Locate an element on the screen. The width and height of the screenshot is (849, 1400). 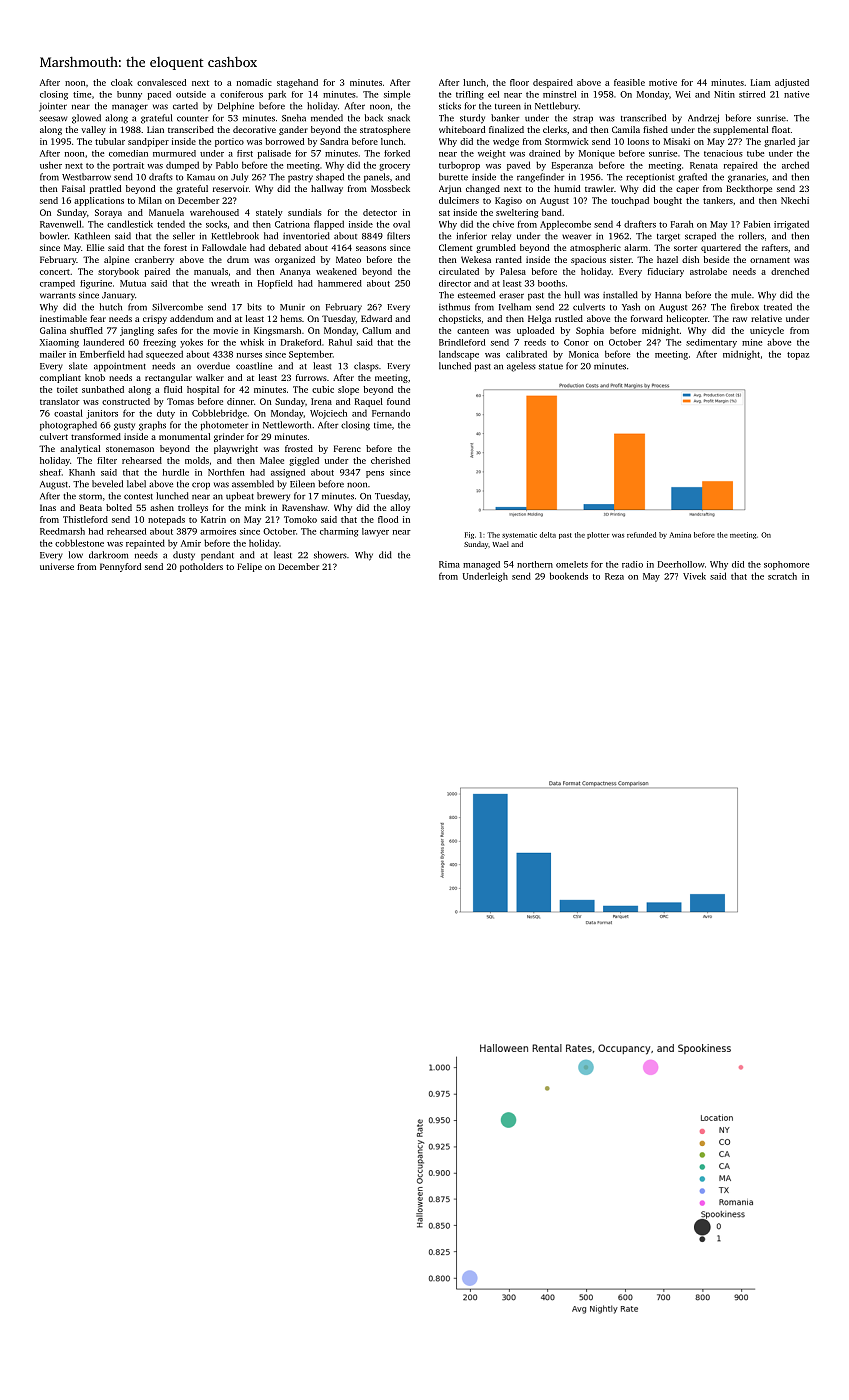
Faisal is located at coordinates (73, 188).
